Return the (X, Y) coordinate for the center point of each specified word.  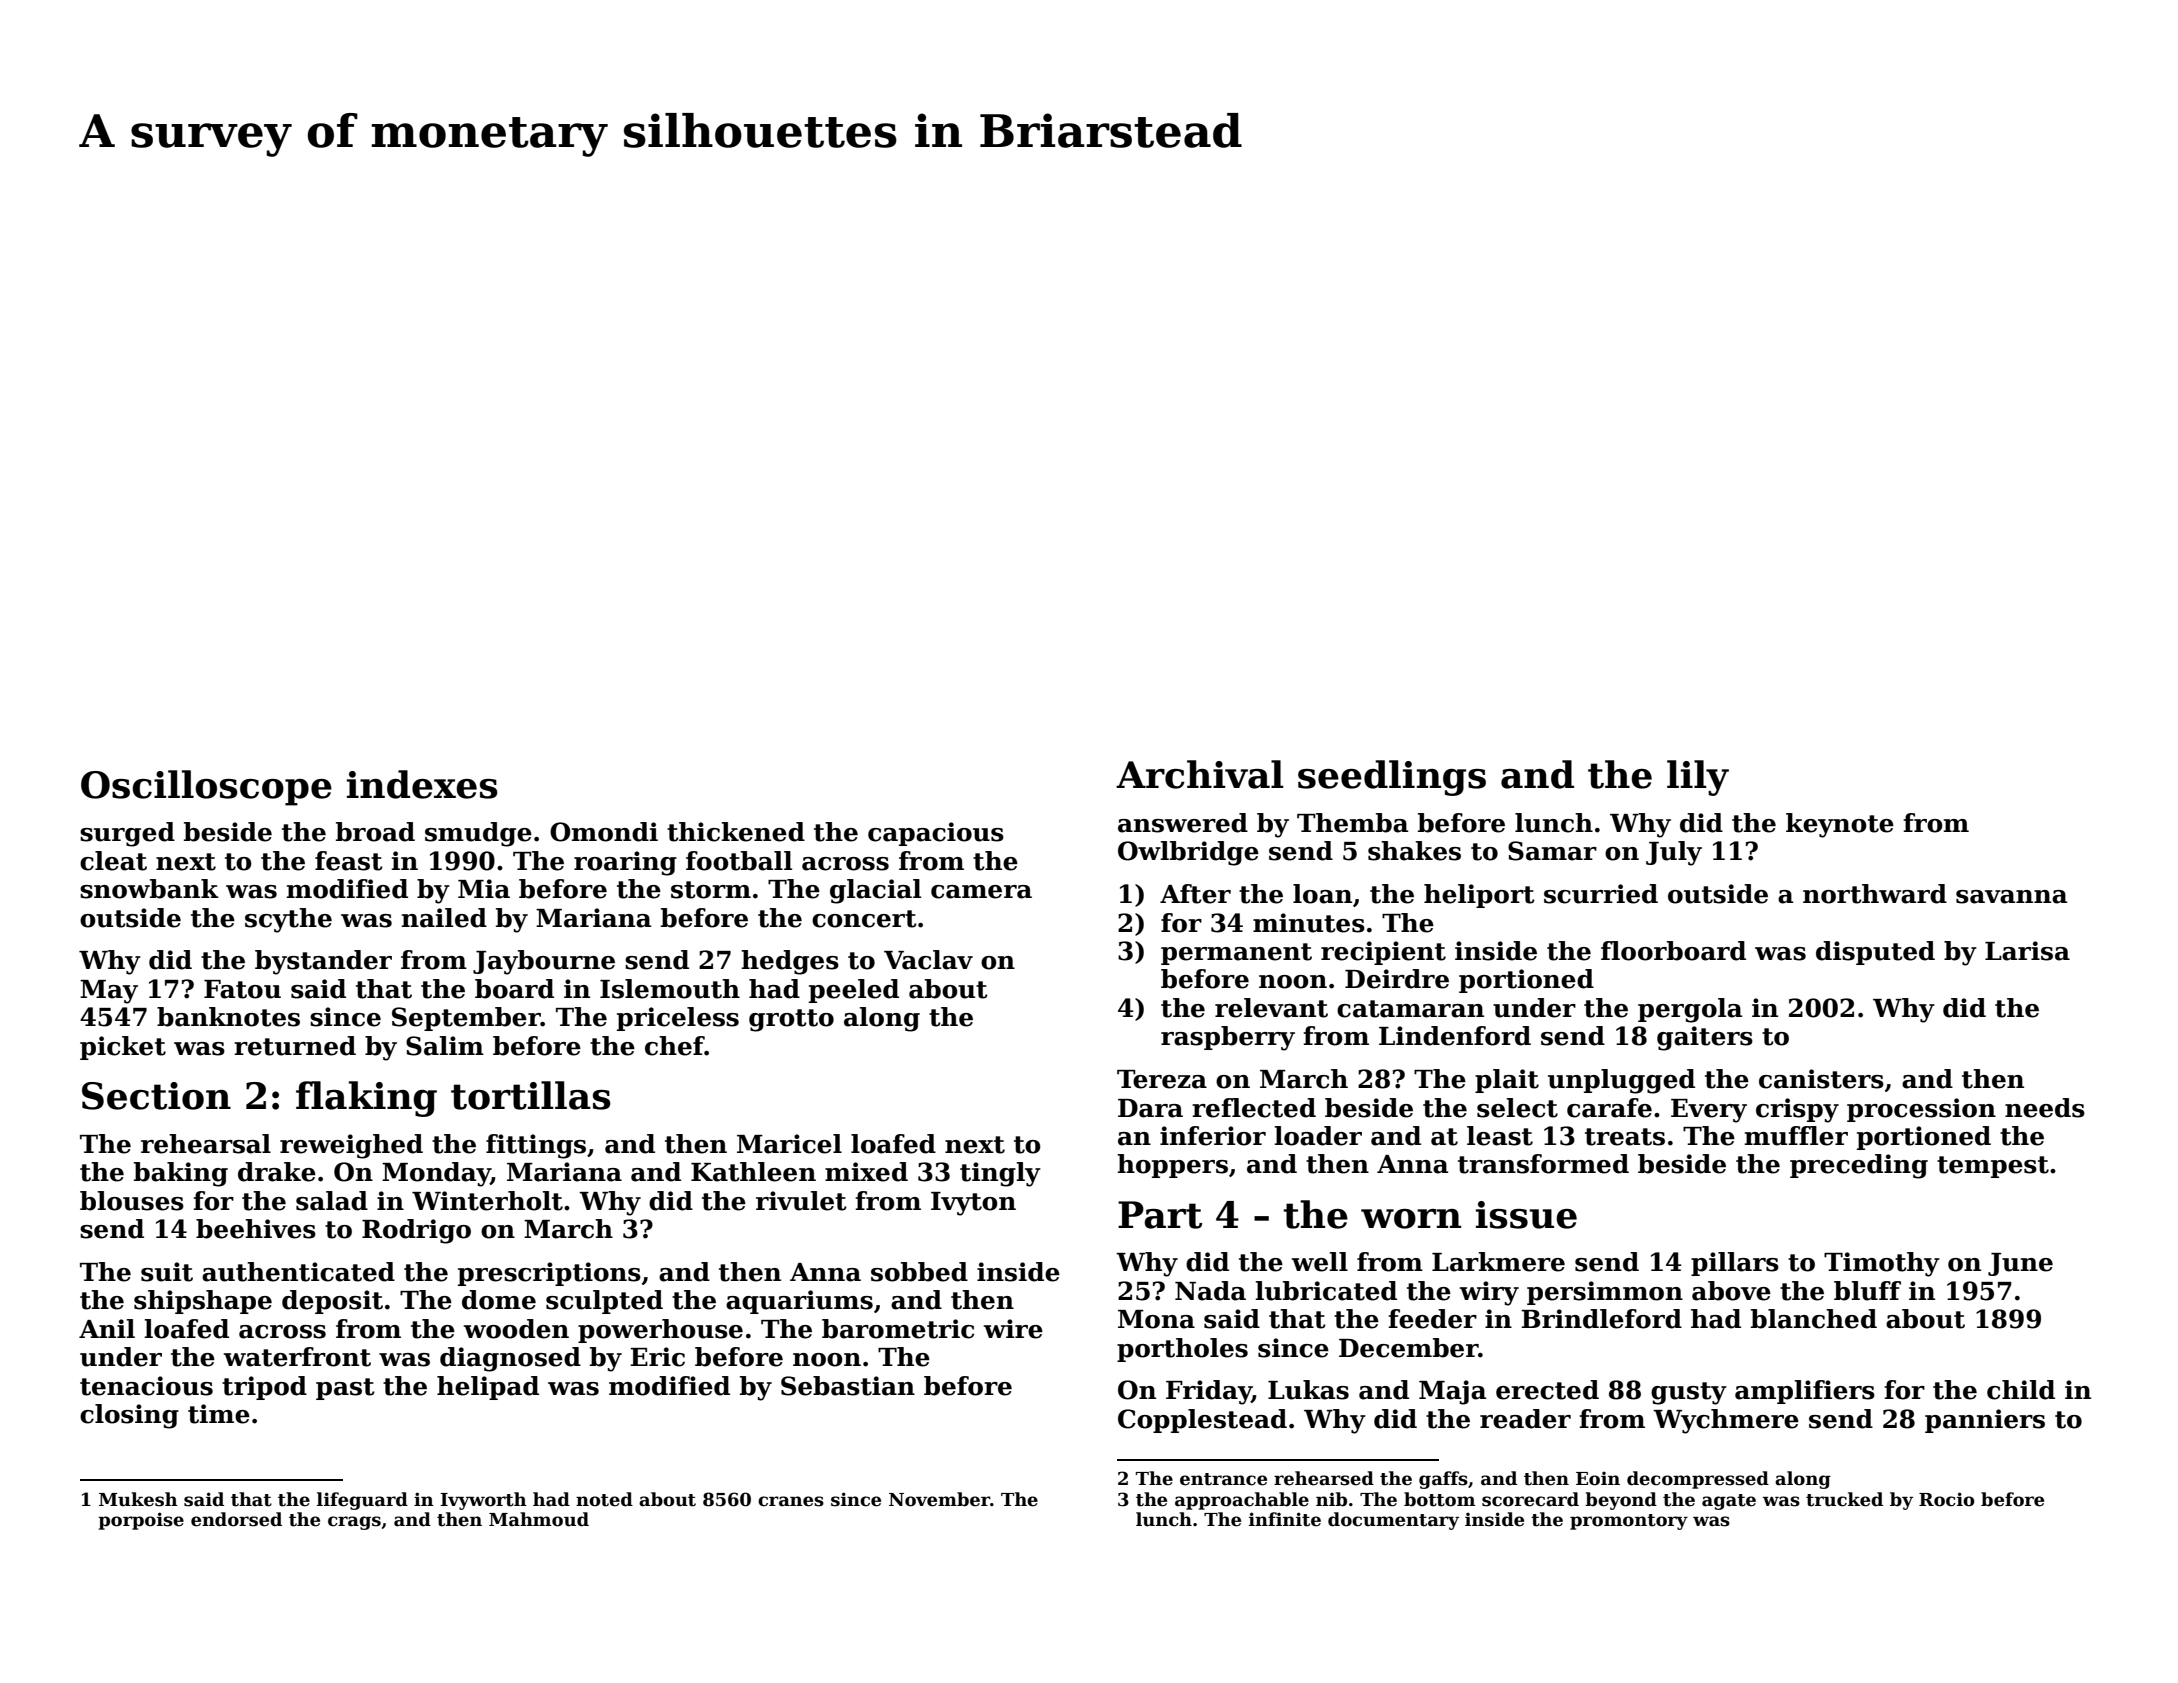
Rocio (1947, 1499)
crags (354, 1523)
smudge (478, 834)
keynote (1840, 825)
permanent (1236, 954)
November (939, 1499)
